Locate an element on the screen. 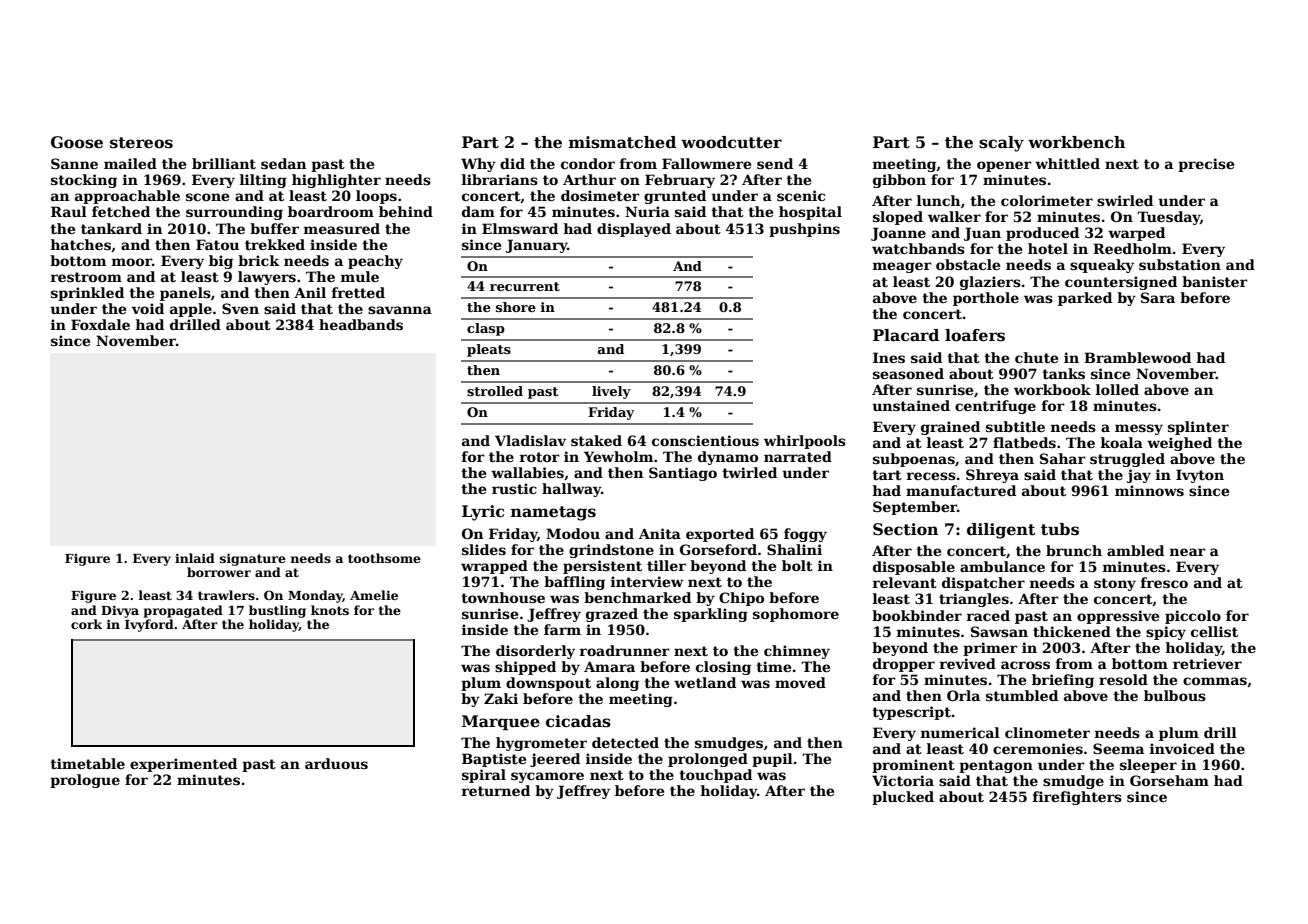 The width and height of the screenshot is (1308, 924). touchpad is located at coordinates (715, 776).
